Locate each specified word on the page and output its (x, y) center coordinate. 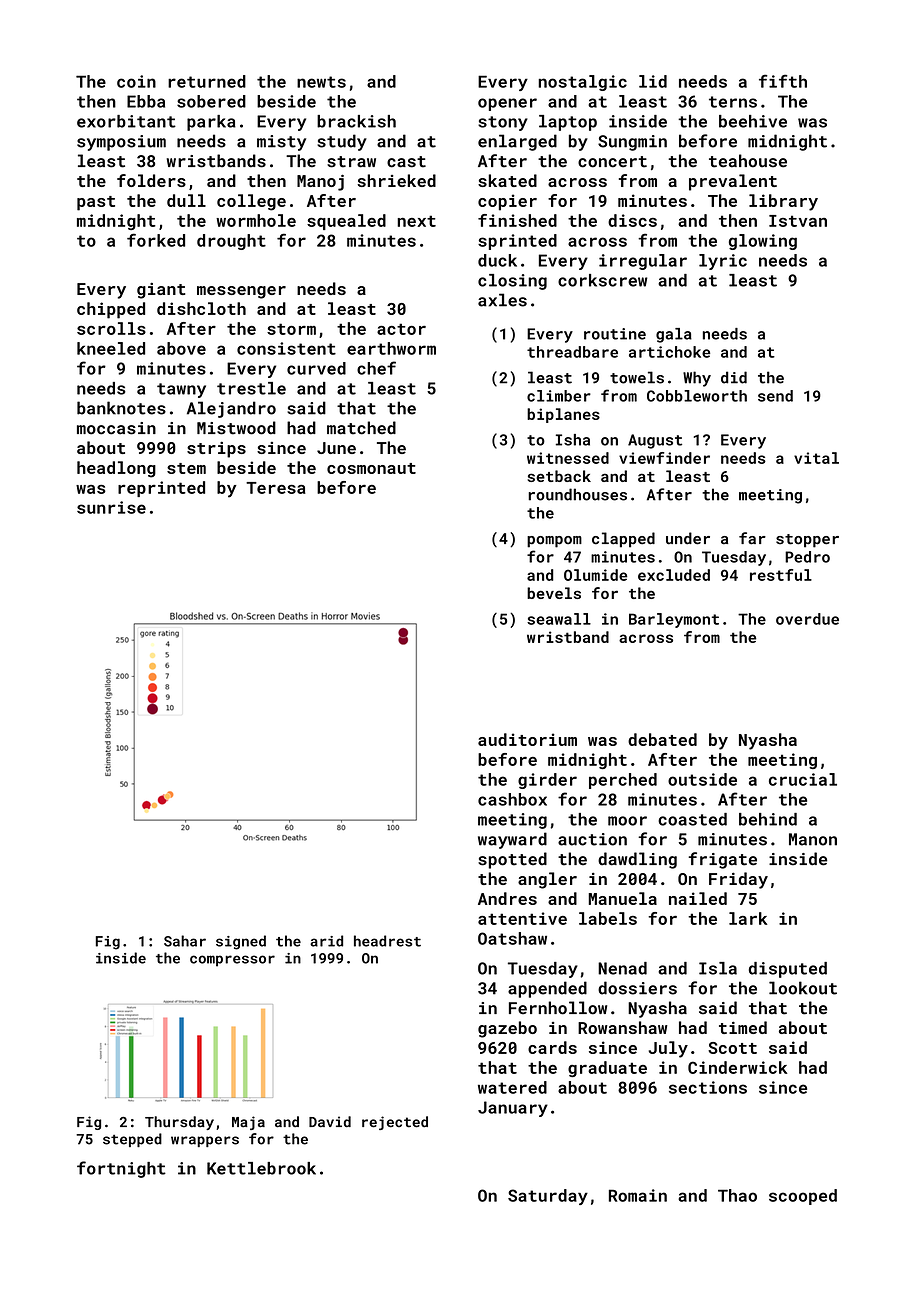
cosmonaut (371, 468)
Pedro (807, 557)
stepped (132, 1140)
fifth (783, 81)
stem (186, 468)
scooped (803, 1197)
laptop (568, 123)
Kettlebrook (261, 1168)
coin (136, 81)
